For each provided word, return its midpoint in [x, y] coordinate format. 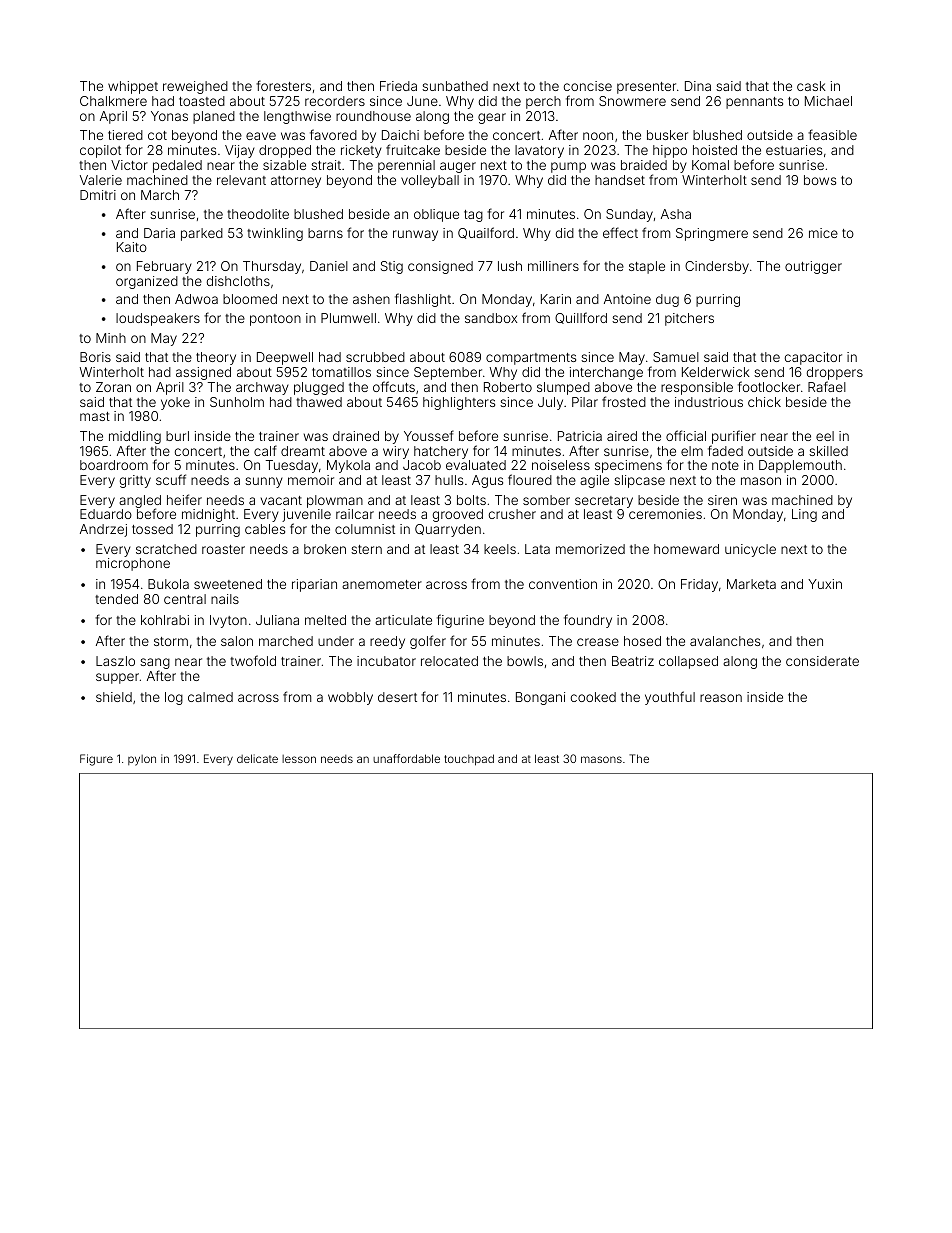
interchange [606, 373]
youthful [670, 698]
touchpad [469, 760]
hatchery [441, 452]
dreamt [303, 451]
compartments [531, 359]
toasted [202, 101]
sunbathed [455, 86]
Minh [111, 338]
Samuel [676, 357]
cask [811, 86]
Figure [96, 760]
